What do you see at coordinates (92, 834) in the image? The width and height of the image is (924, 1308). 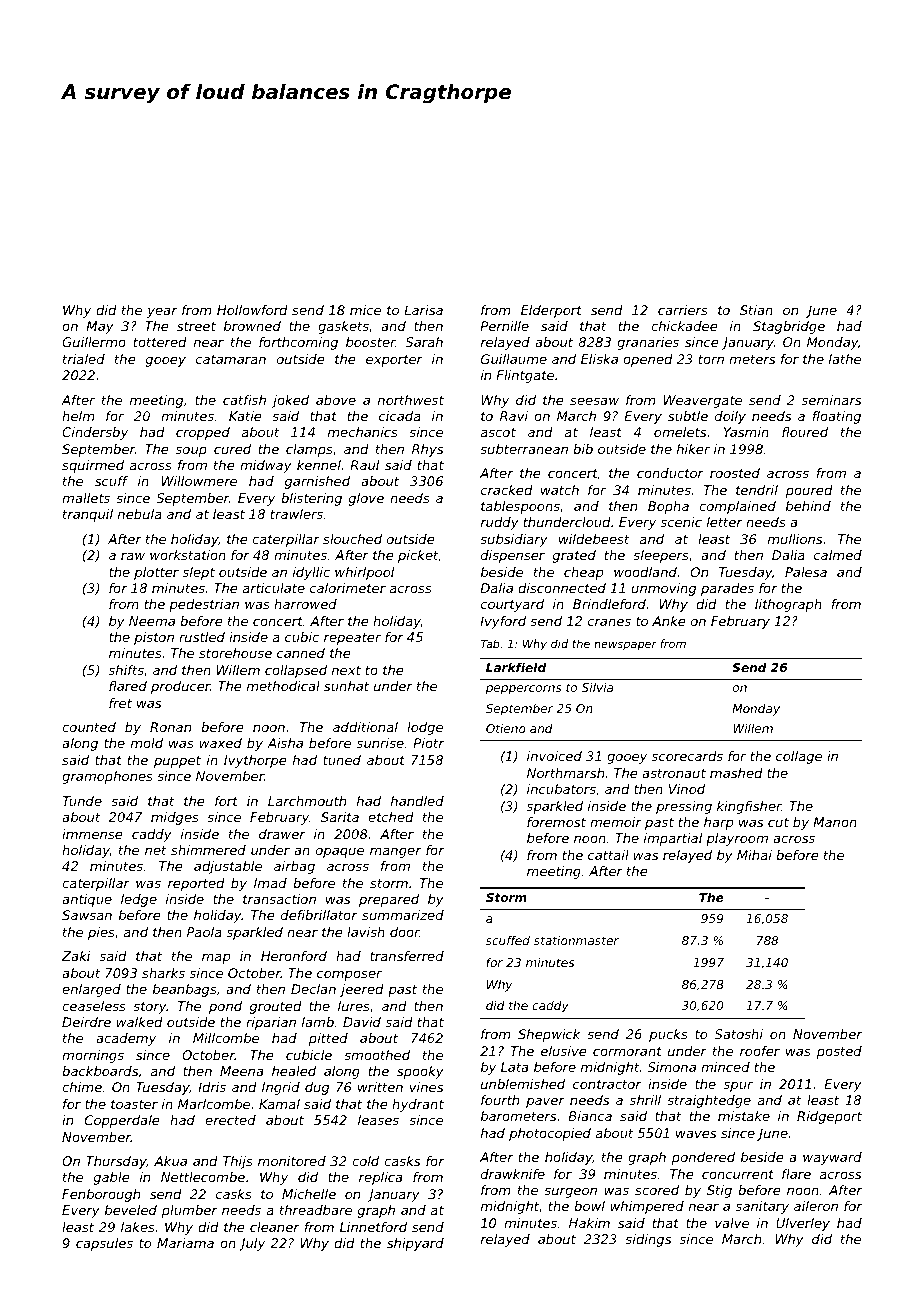 I see `immense` at bounding box center [92, 834].
